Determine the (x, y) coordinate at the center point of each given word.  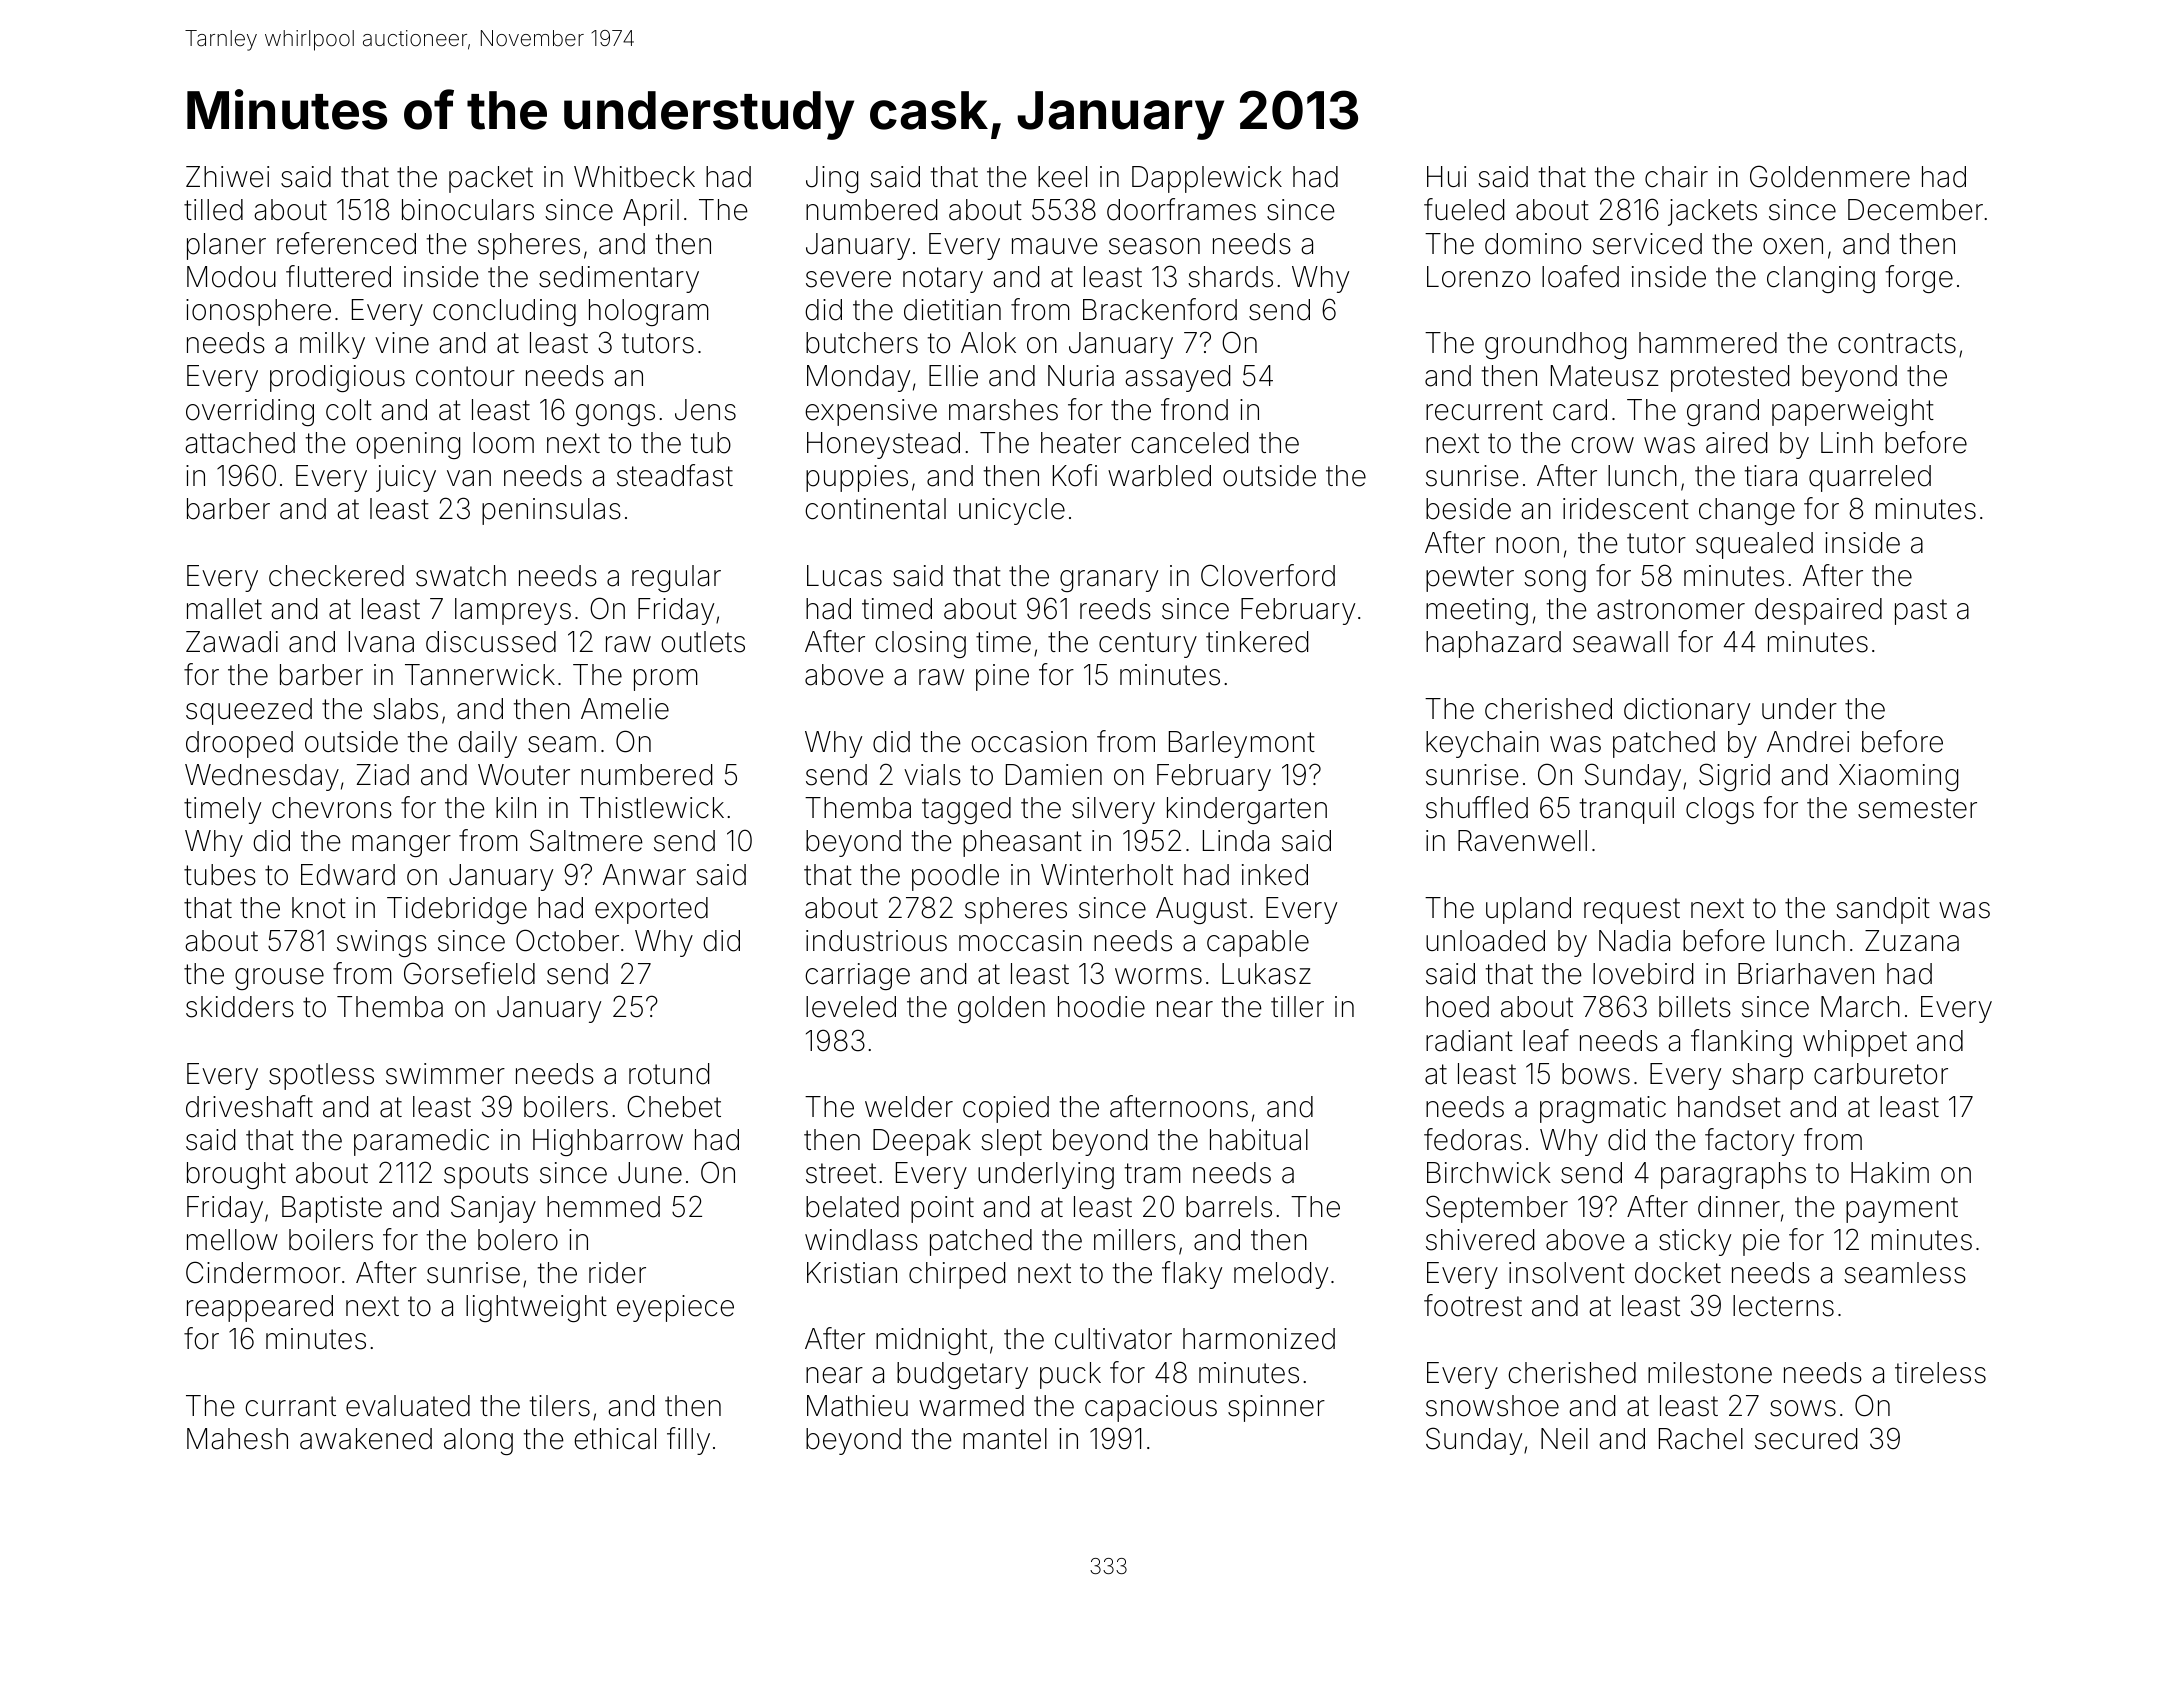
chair (1676, 177)
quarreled (1870, 478)
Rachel (1701, 1439)
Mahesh (237, 1439)
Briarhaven (1806, 974)
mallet (224, 609)
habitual (1259, 1140)
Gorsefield (469, 973)
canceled (1189, 443)
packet (491, 179)
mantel (1005, 1439)
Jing (832, 179)
